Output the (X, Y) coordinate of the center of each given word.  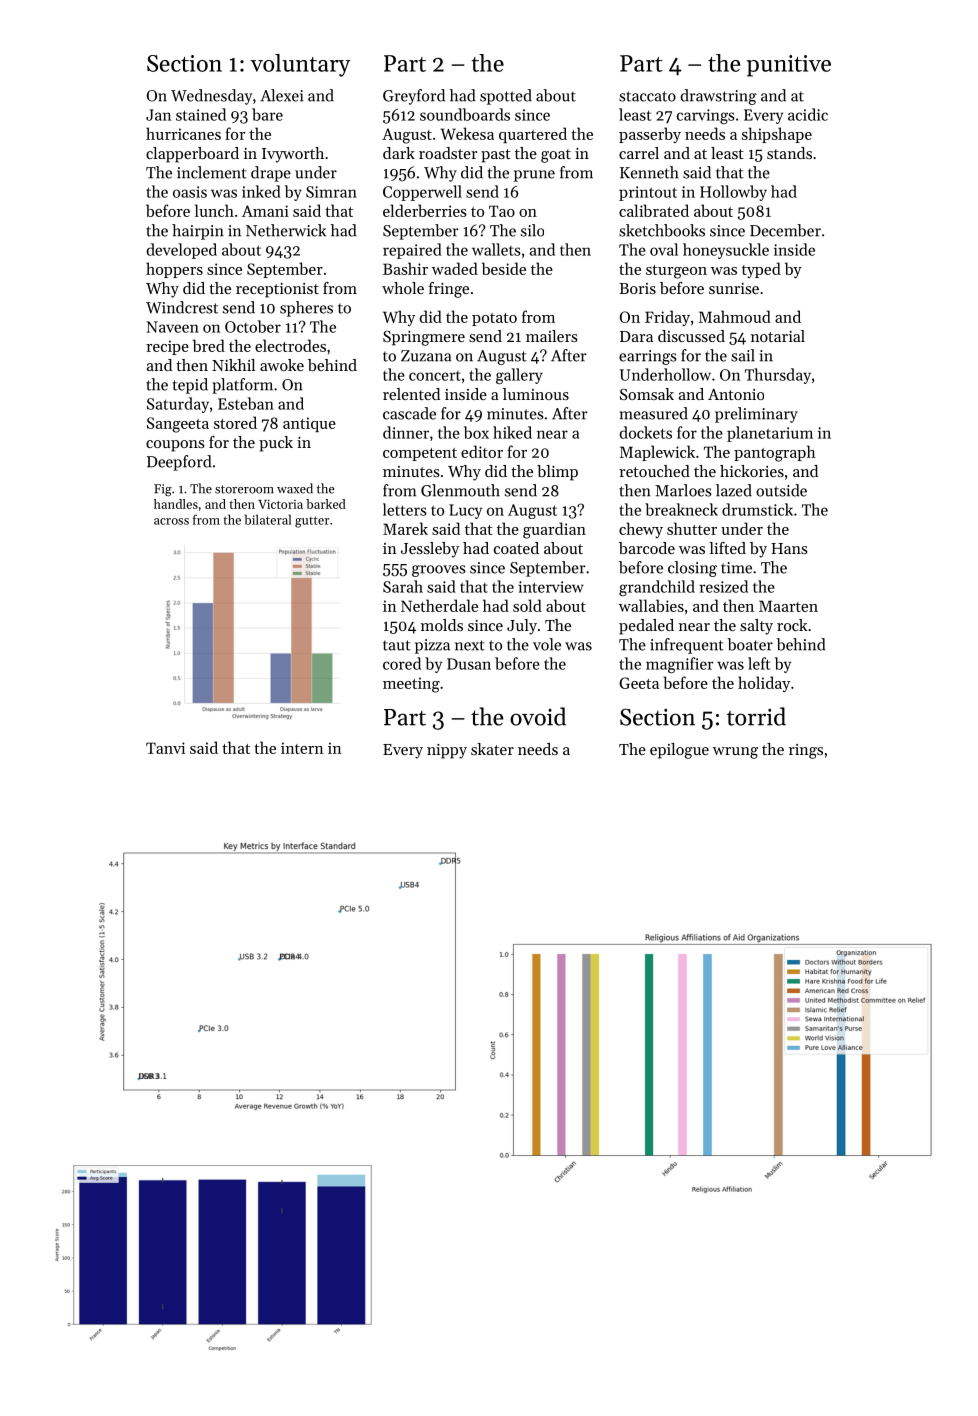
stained (201, 114)
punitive (789, 66)
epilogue (679, 751)
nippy (447, 751)
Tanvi (165, 748)
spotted (506, 97)
